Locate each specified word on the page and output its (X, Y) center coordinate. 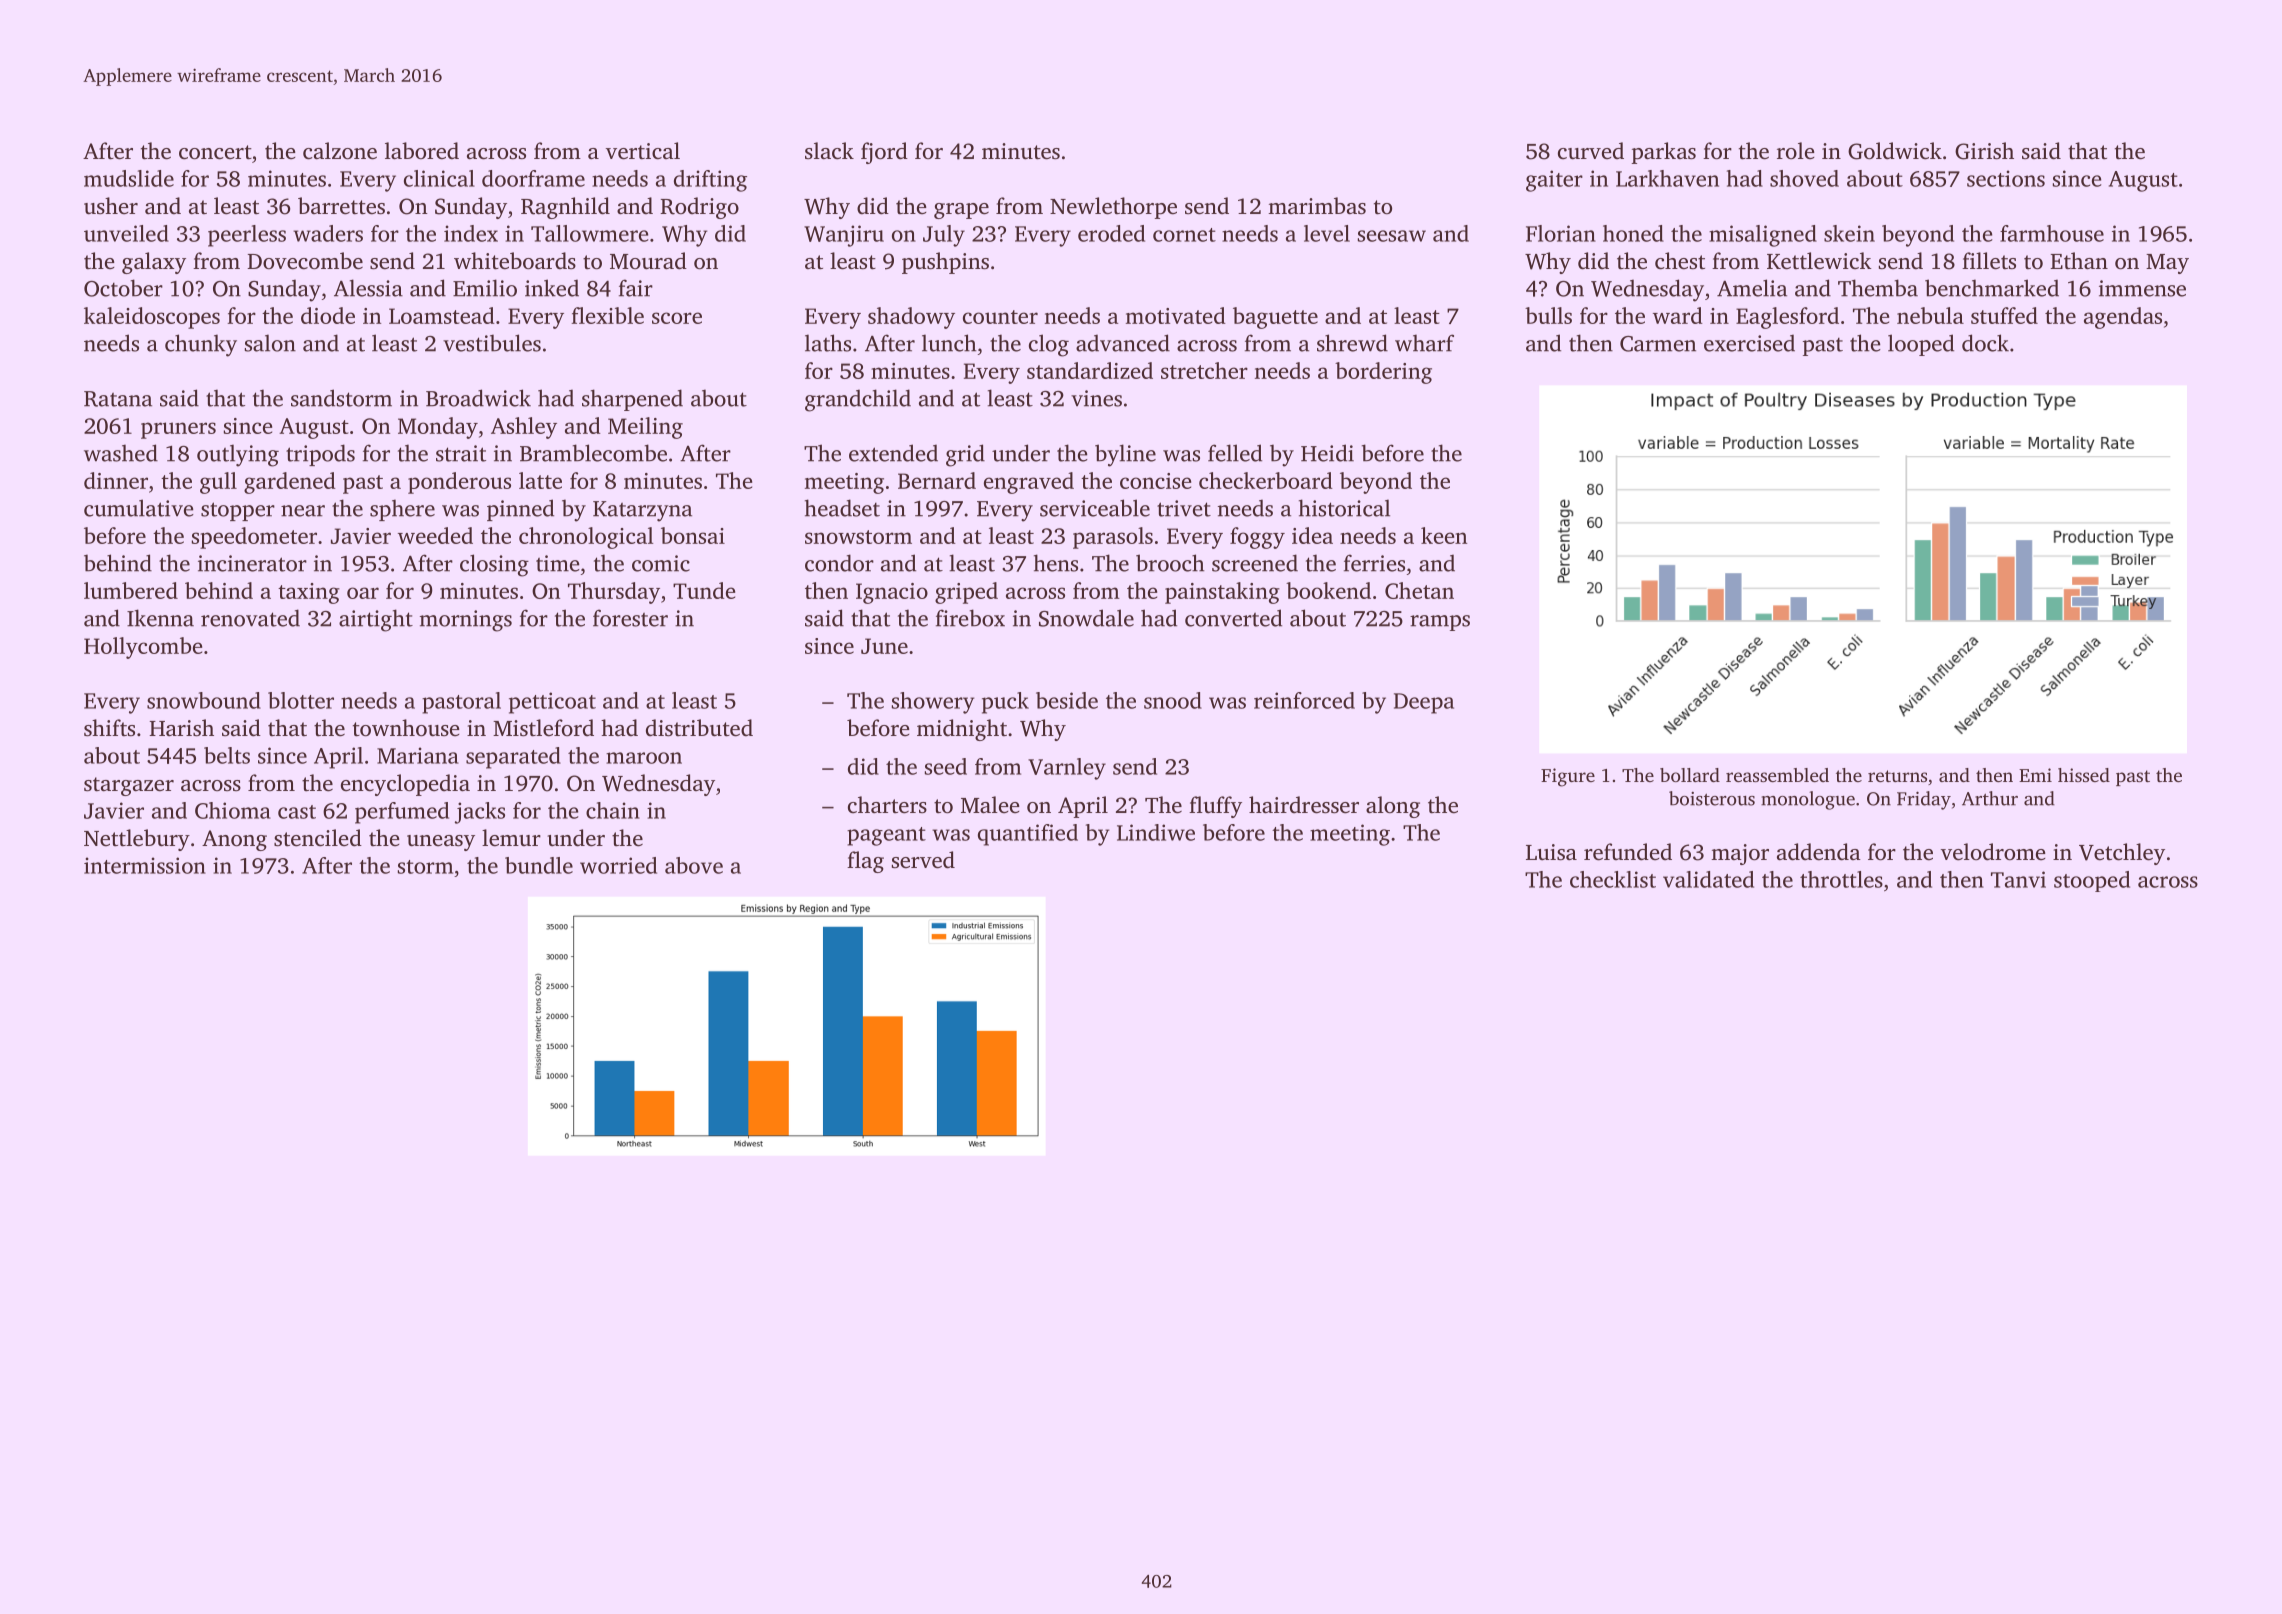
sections (2006, 178)
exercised (1749, 343)
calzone (340, 151)
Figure (1568, 777)
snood (1173, 700)
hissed (2084, 775)
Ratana (118, 399)
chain (613, 810)
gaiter (1554, 181)
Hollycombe (143, 648)
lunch (949, 343)
